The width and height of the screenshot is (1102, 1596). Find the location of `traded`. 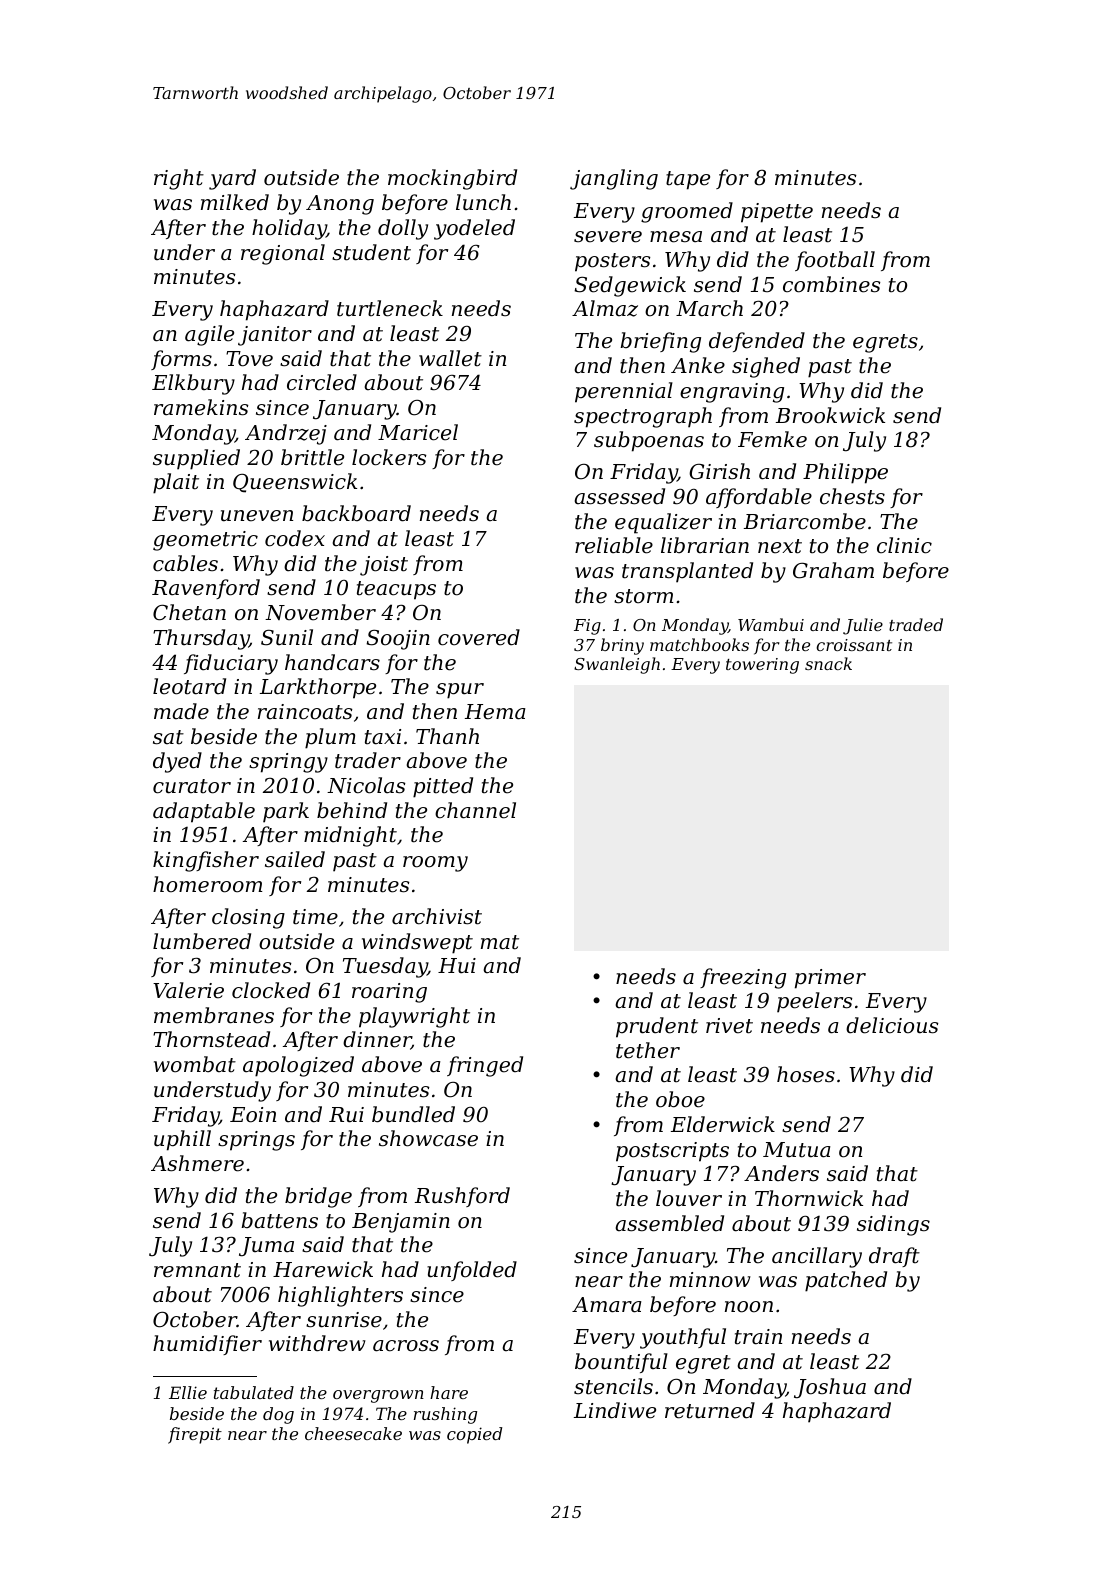

traded is located at coordinates (916, 624).
